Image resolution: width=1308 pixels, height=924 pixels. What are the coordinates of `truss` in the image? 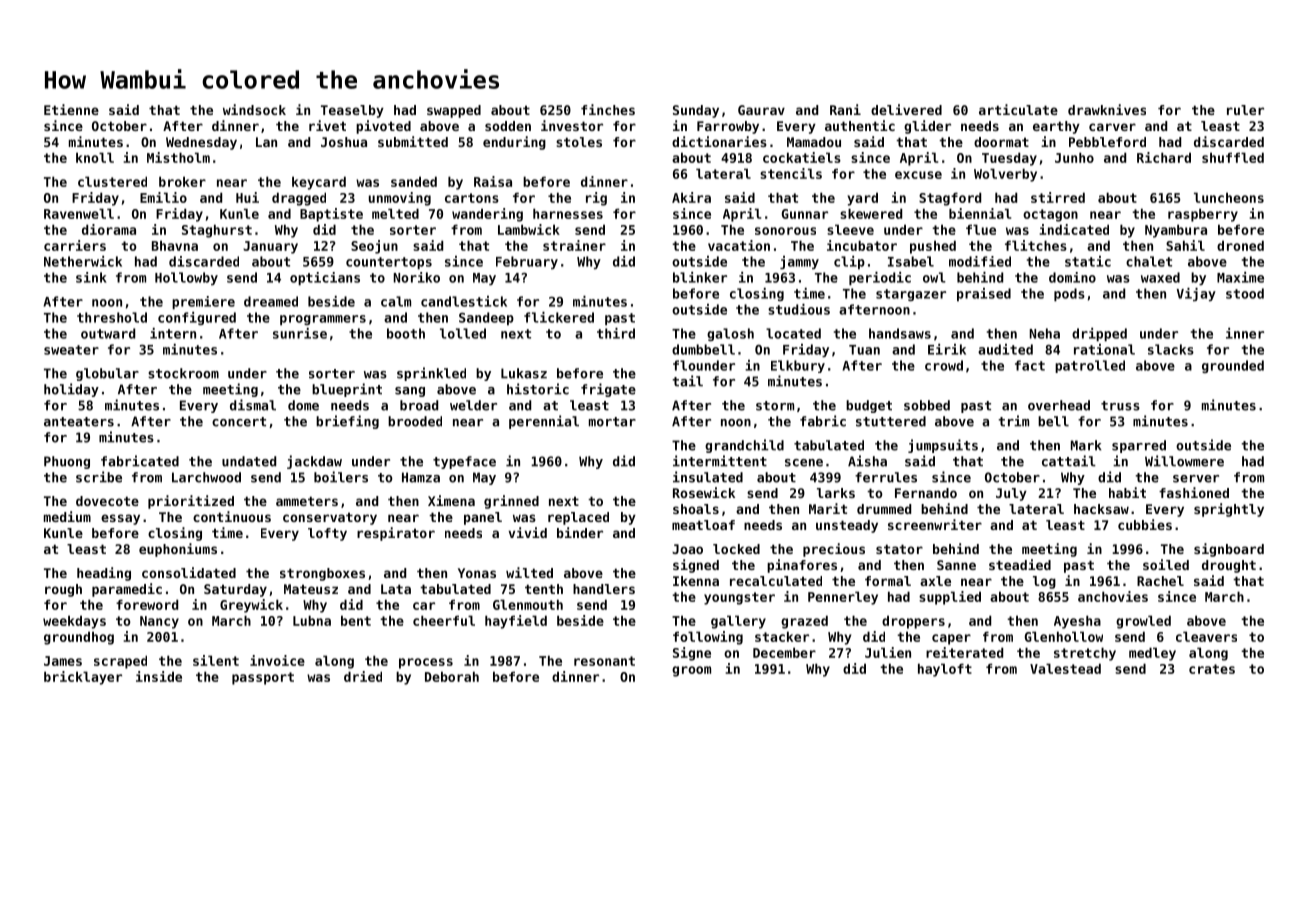 It's located at (1120, 406).
